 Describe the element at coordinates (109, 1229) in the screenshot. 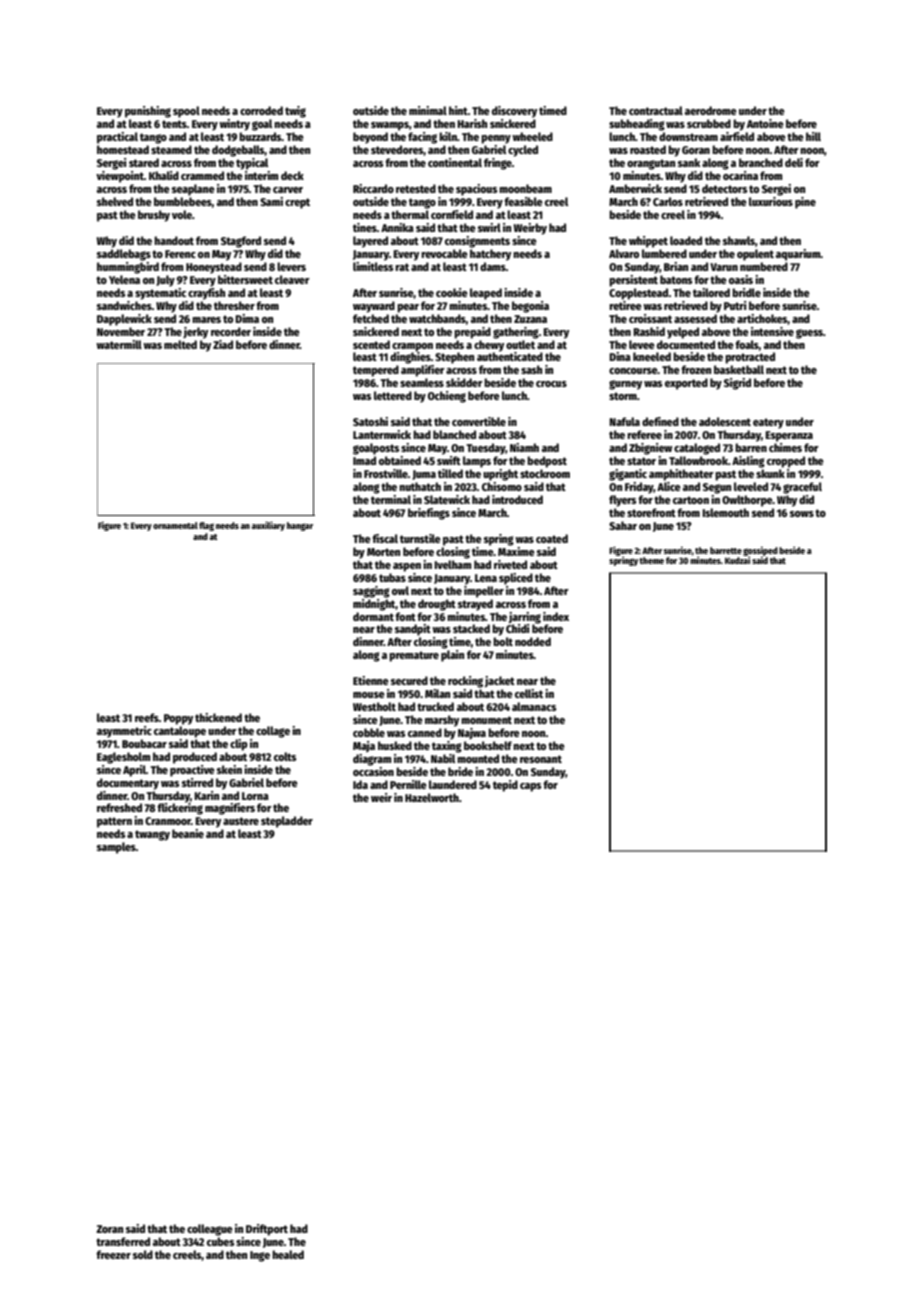

I see `Zoran` at that location.
